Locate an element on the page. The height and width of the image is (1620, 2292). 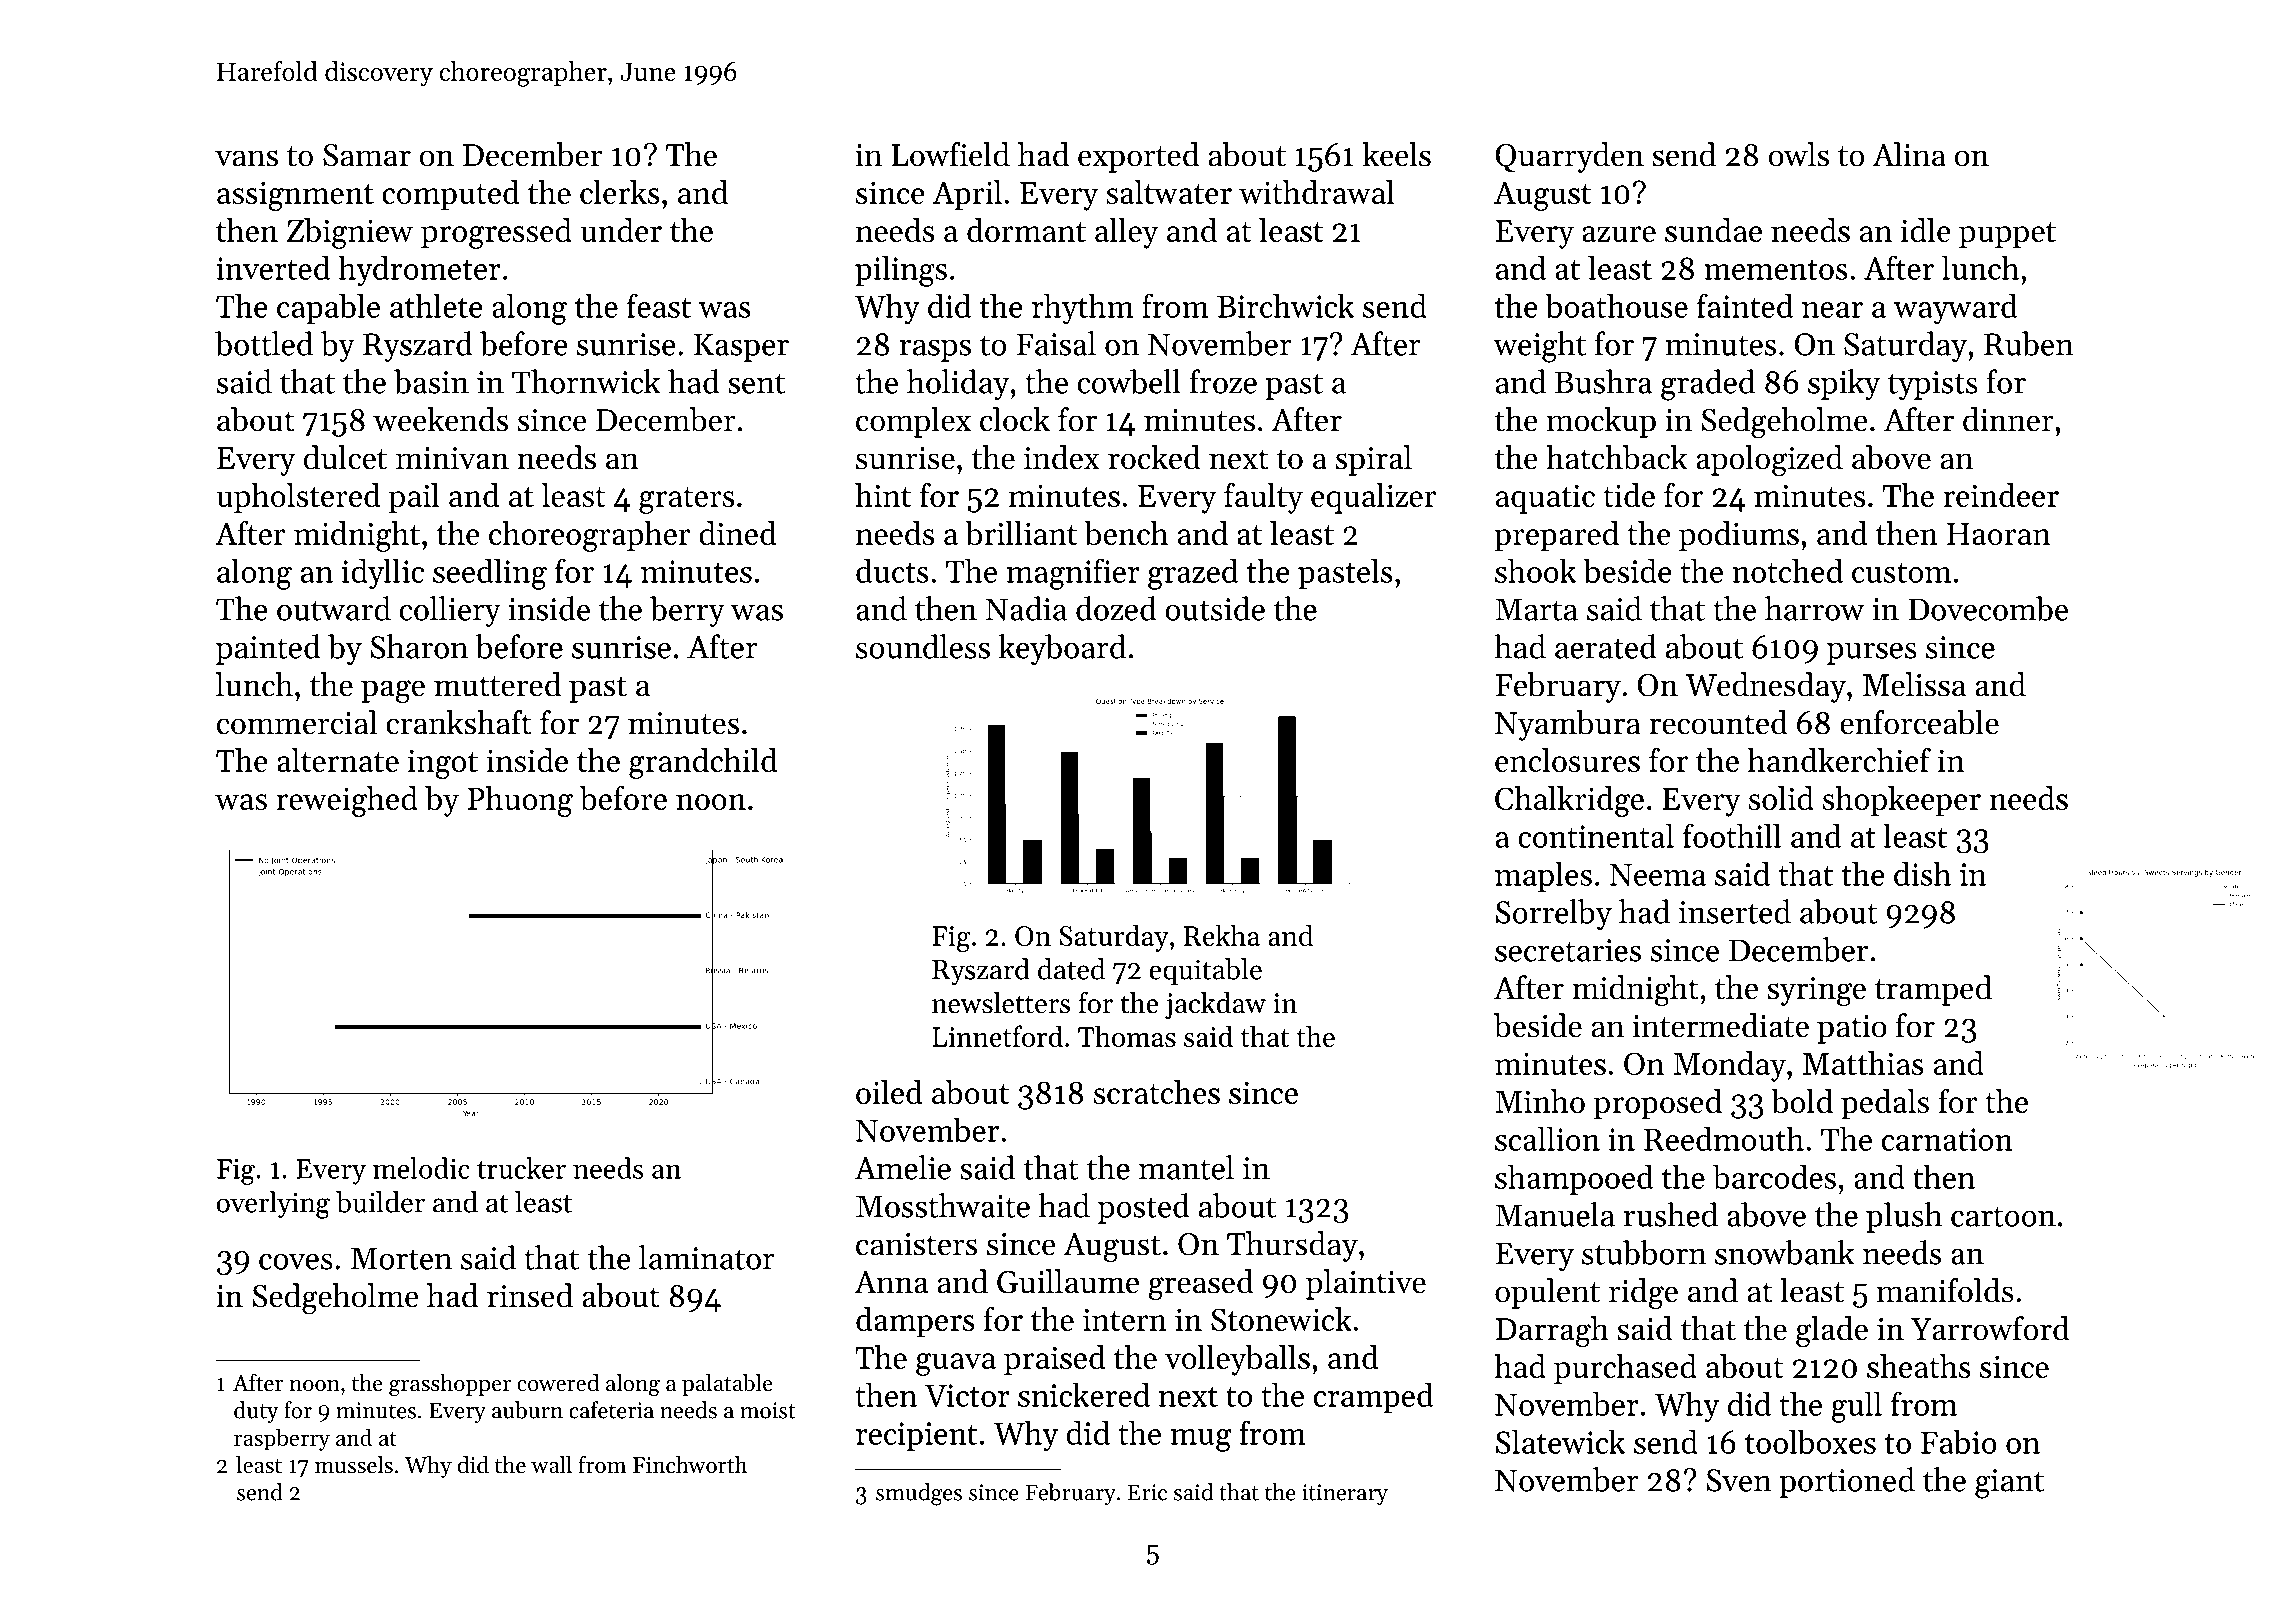
ingot is located at coordinates (443, 764).
